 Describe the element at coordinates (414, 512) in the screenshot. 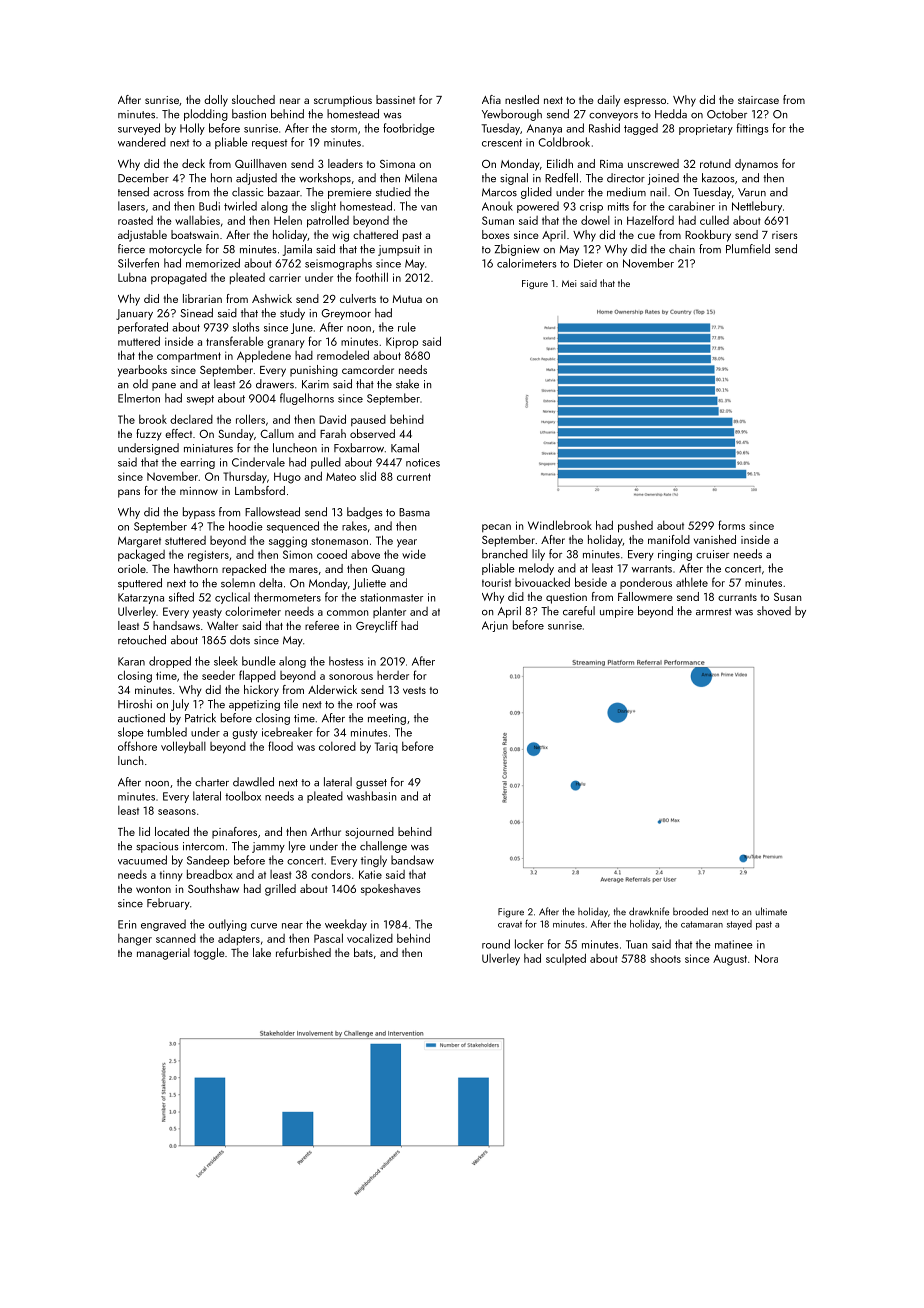

I see `Basma` at that location.
